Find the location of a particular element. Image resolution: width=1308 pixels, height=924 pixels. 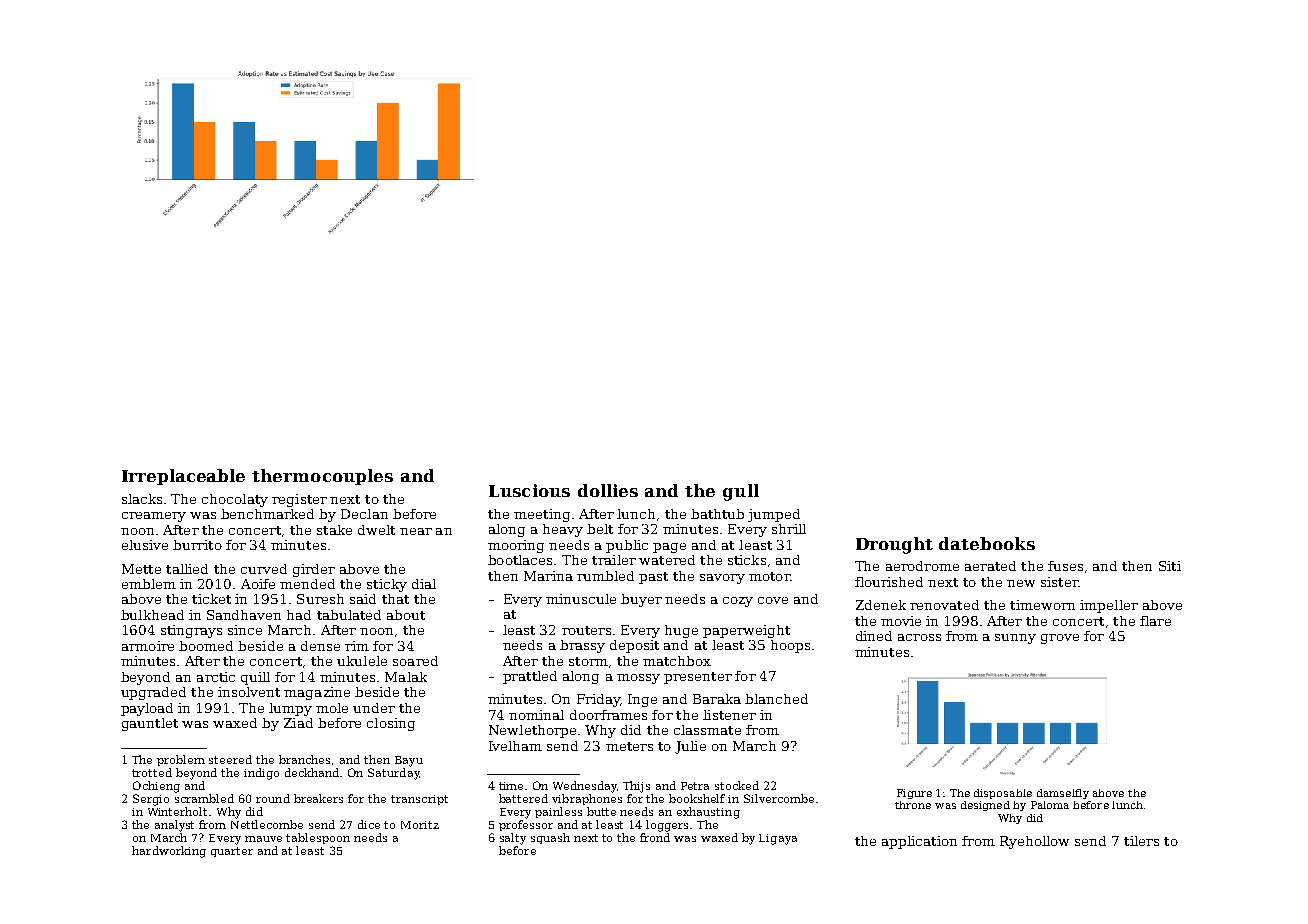

dollies is located at coordinates (608, 490).
